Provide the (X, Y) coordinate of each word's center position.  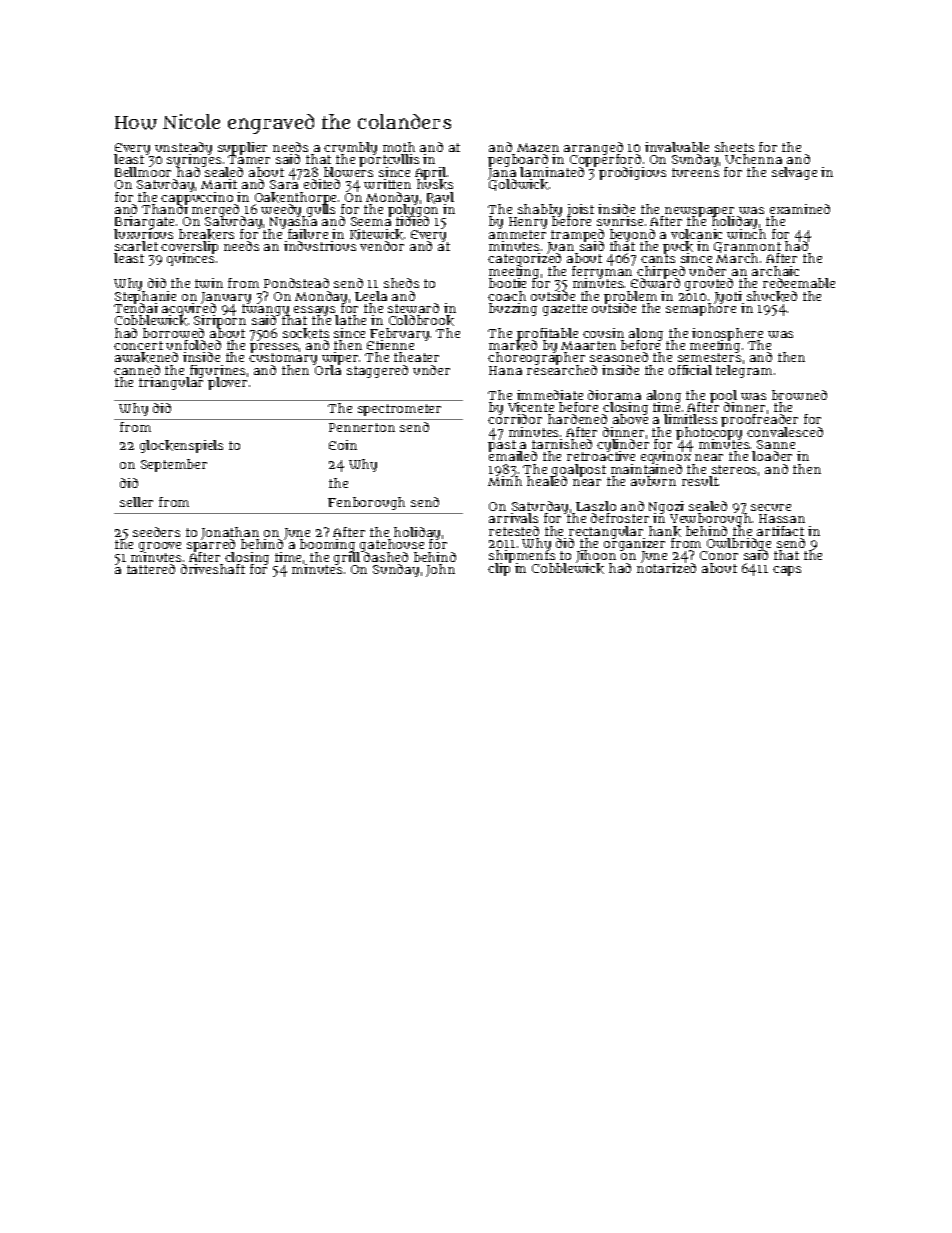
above (630, 419)
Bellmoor (143, 172)
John (440, 570)
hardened (577, 419)
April (430, 173)
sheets (734, 147)
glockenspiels (181, 446)
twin (209, 283)
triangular (171, 384)
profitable (547, 334)
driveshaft (213, 569)
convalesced (785, 432)
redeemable (799, 283)
